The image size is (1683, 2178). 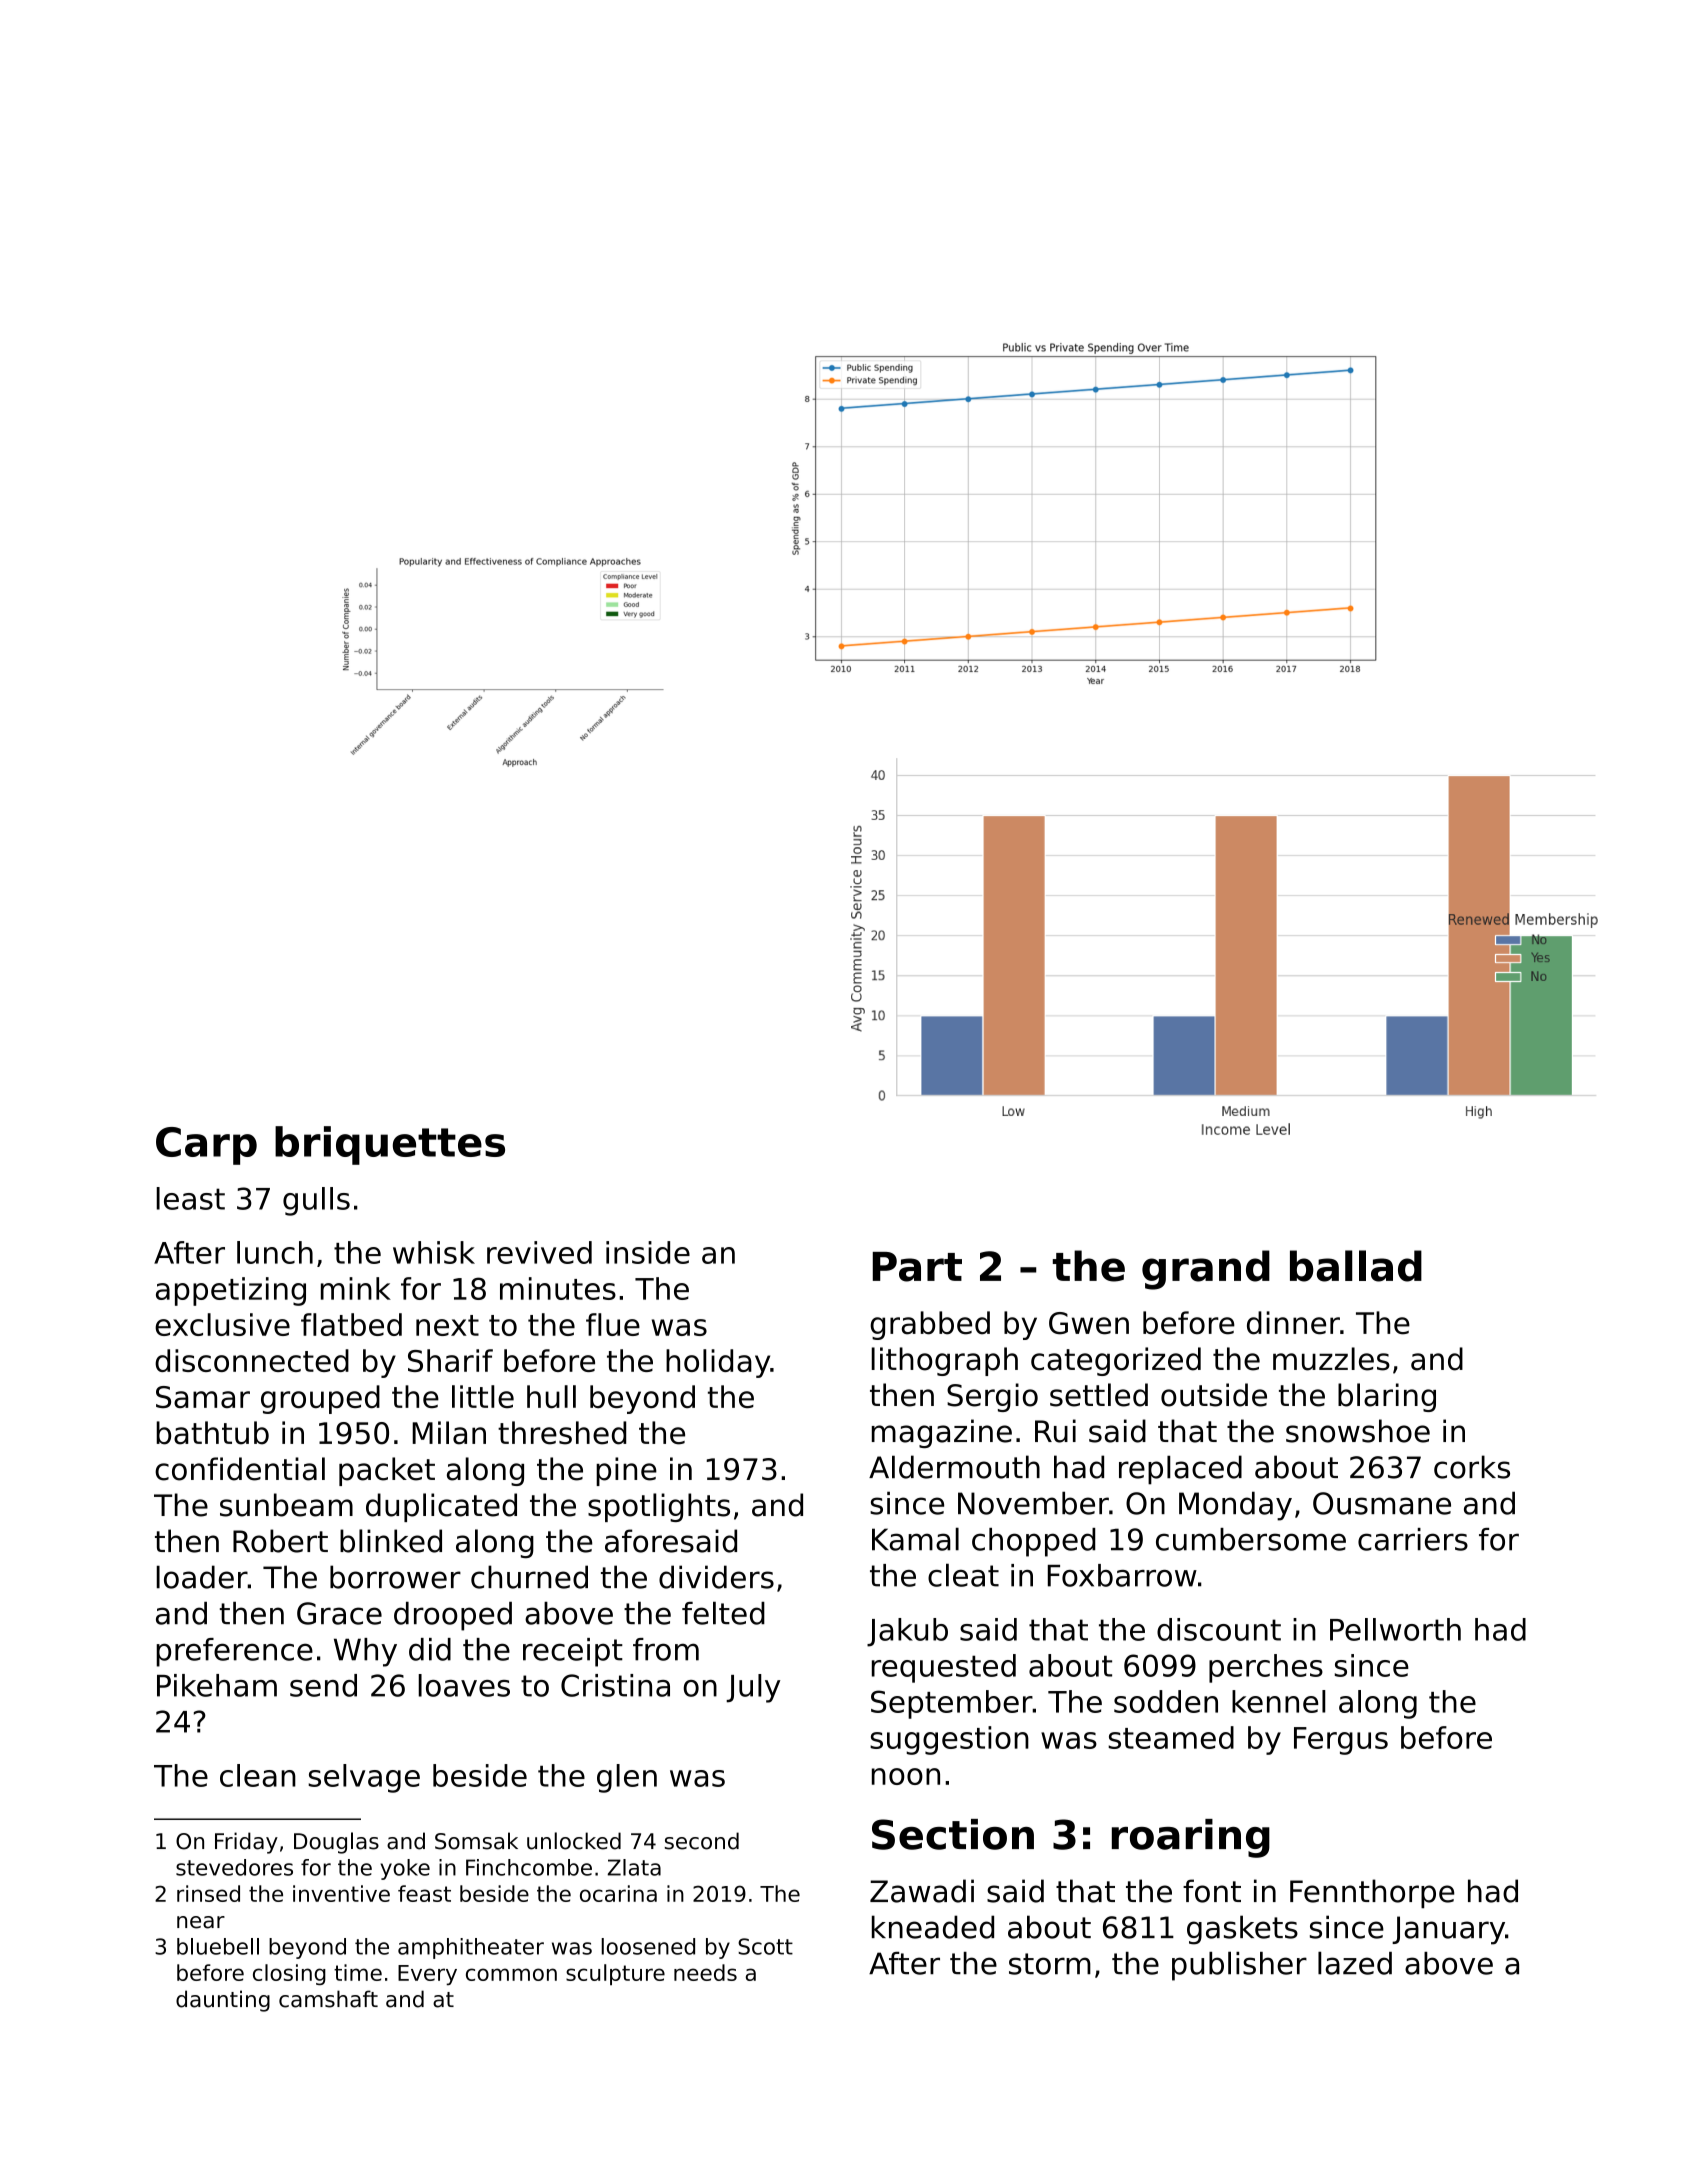 What do you see at coordinates (240, 1469) in the screenshot?
I see `confidential` at bounding box center [240, 1469].
